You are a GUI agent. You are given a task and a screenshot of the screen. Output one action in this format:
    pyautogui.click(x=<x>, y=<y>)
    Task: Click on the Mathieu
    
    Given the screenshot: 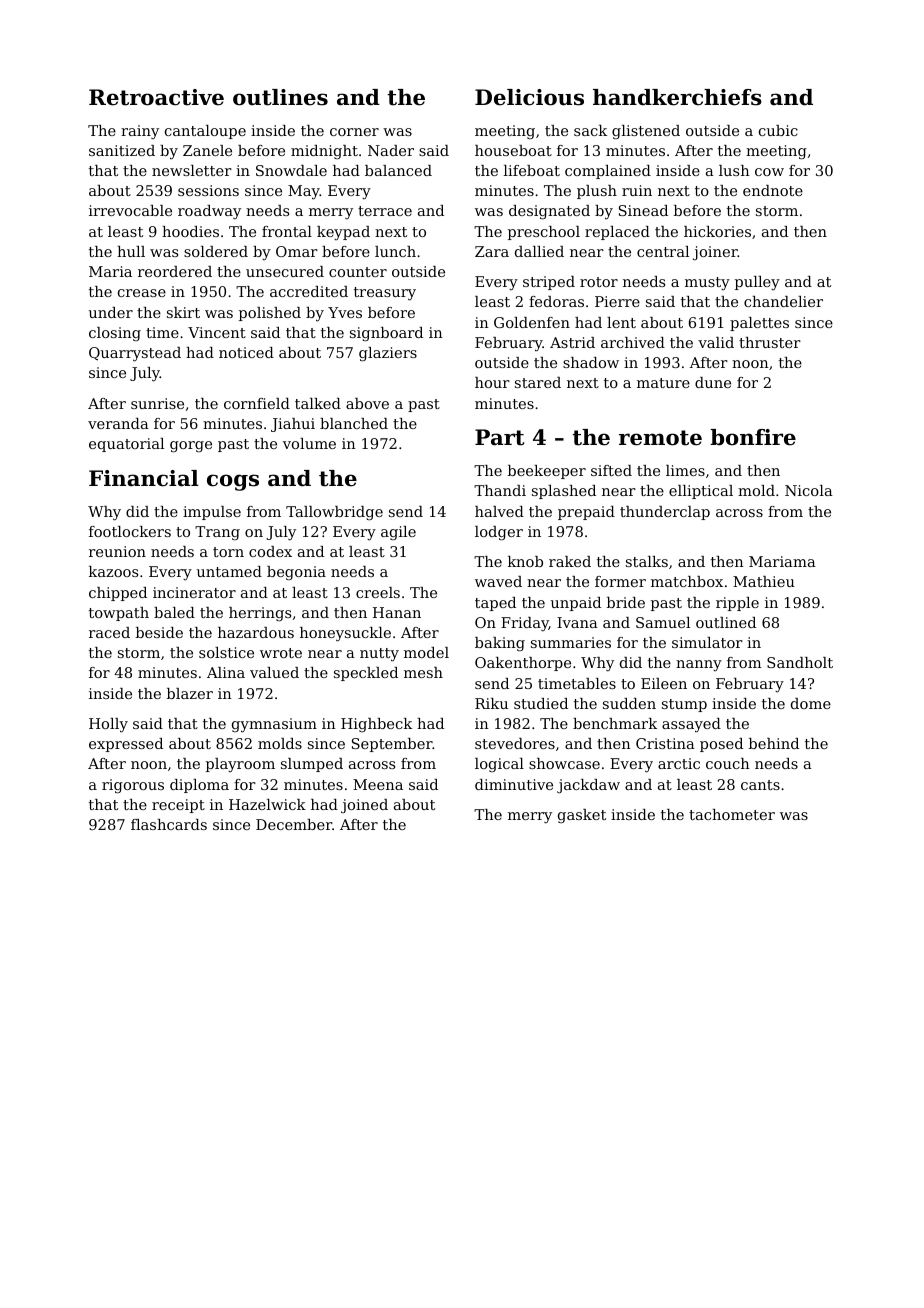 What is the action you would take?
    pyautogui.click(x=764, y=581)
